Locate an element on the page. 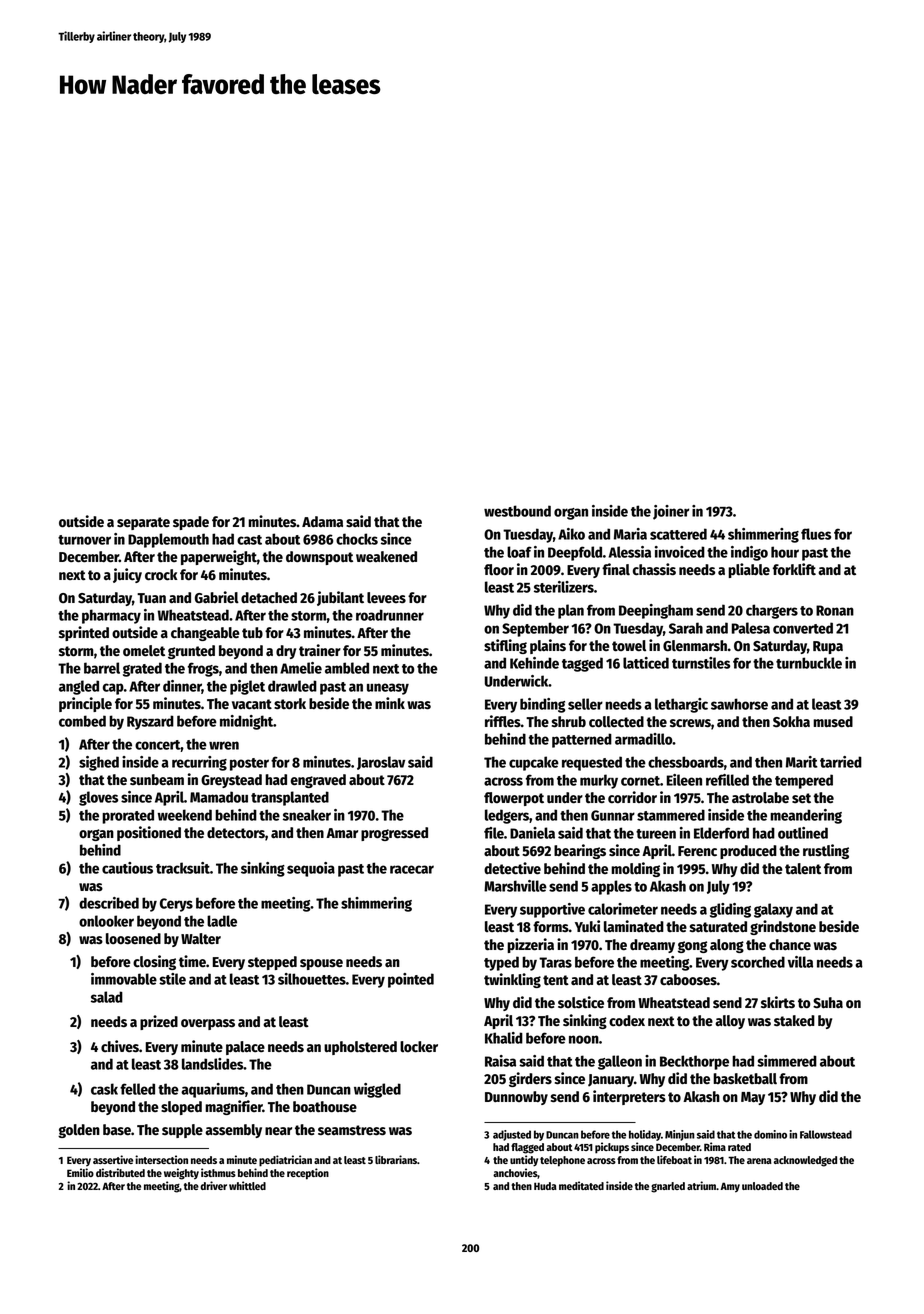 This image has width=924, height=1314. loosened is located at coordinates (133, 938).
